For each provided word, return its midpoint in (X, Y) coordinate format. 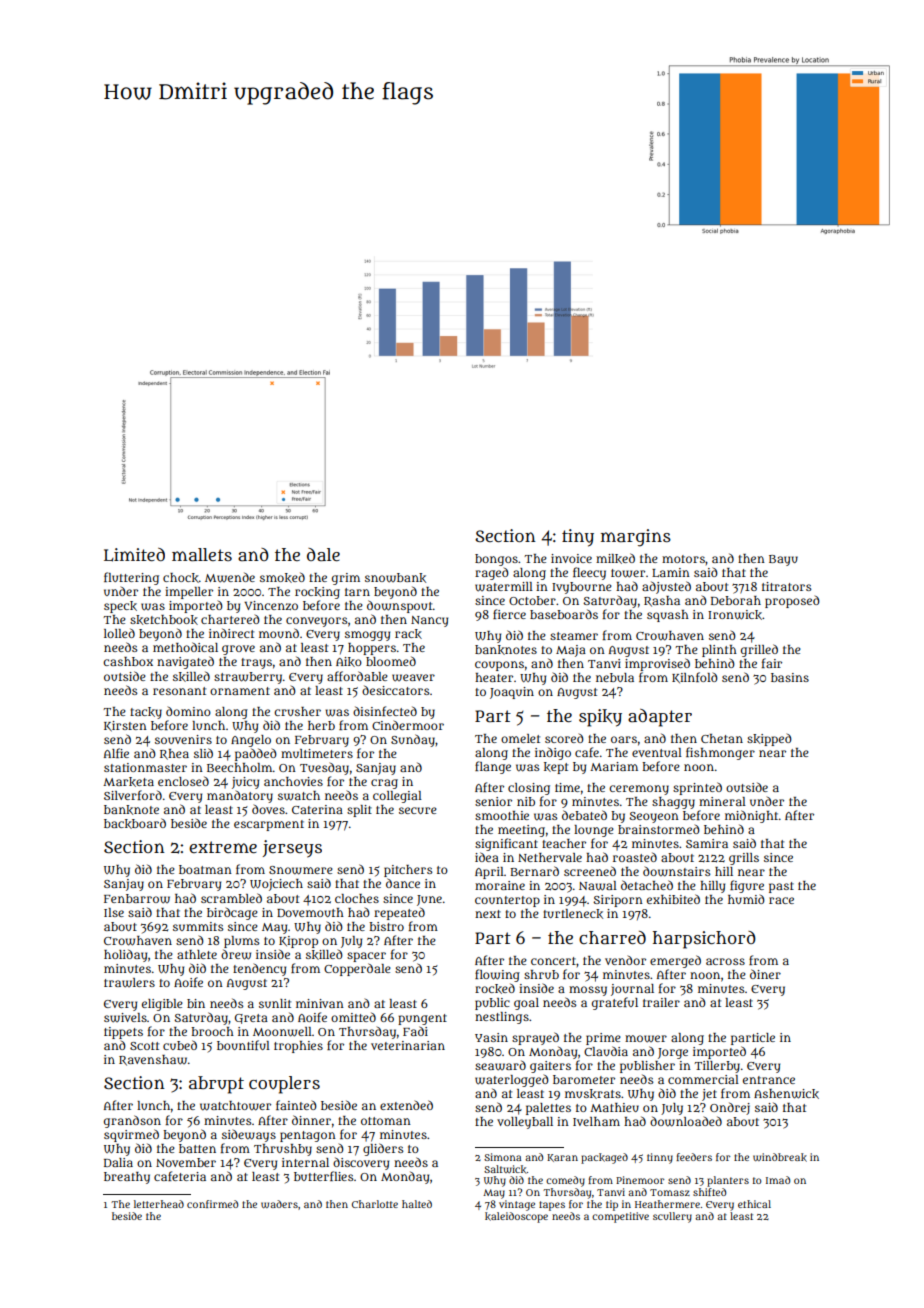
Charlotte (375, 1204)
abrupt (216, 1085)
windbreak (780, 1157)
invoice (571, 558)
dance (403, 883)
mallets (202, 554)
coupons (499, 666)
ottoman (386, 1121)
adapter (660, 718)
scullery (672, 1217)
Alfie (116, 753)
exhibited (673, 899)
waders (279, 1204)
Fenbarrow (137, 899)
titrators (787, 586)
